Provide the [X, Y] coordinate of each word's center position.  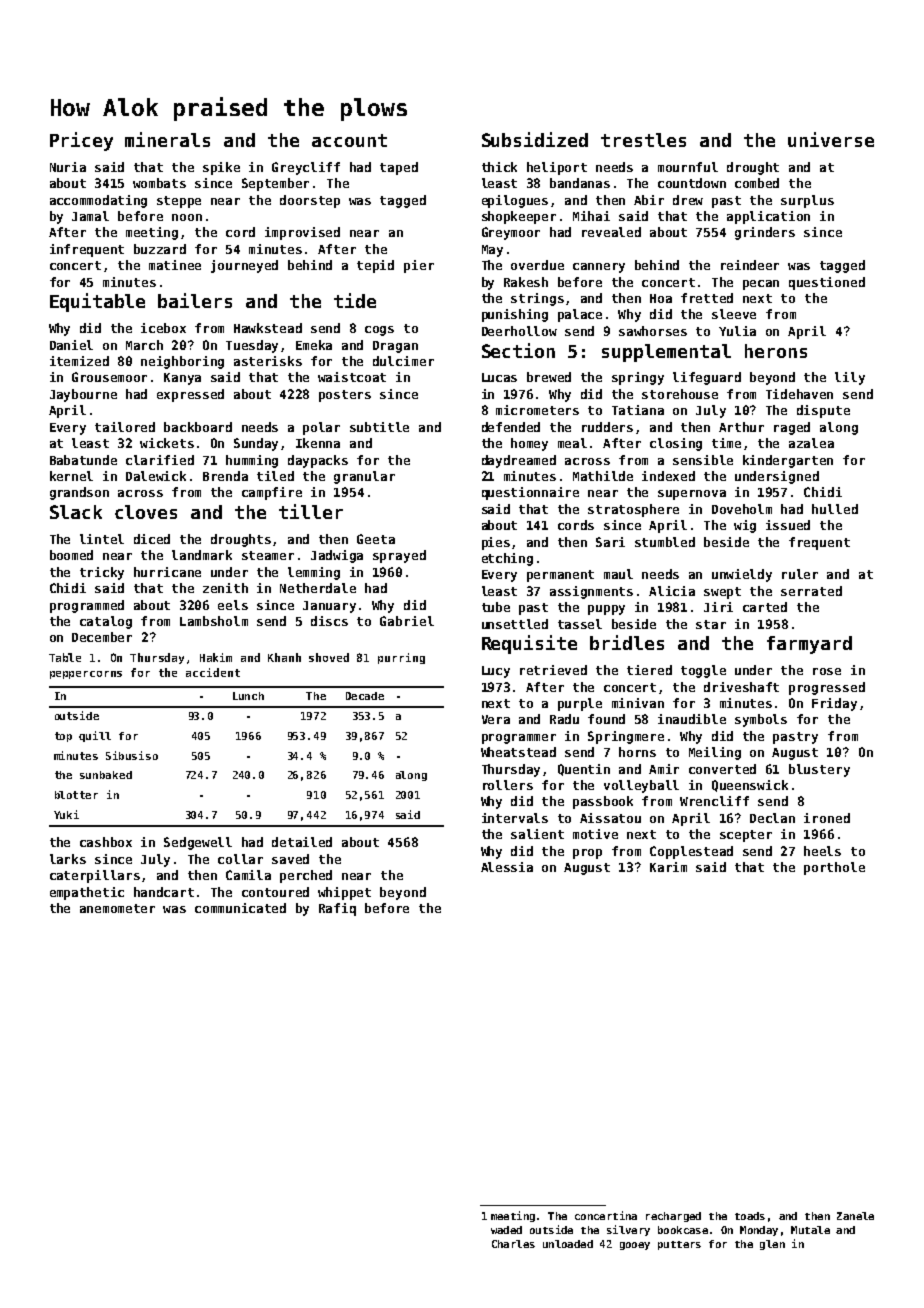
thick [499, 167]
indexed [668, 476]
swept [722, 593]
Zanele [855, 1216]
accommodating [98, 201]
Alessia [507, 867]
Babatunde [83, 460]
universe [831, 139]
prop [587, 854]
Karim [668, 867]
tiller [311, 511]
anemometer [117, 908]
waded [506, 1230]
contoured [275, 892]
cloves [146, 512]
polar [321, 428]
